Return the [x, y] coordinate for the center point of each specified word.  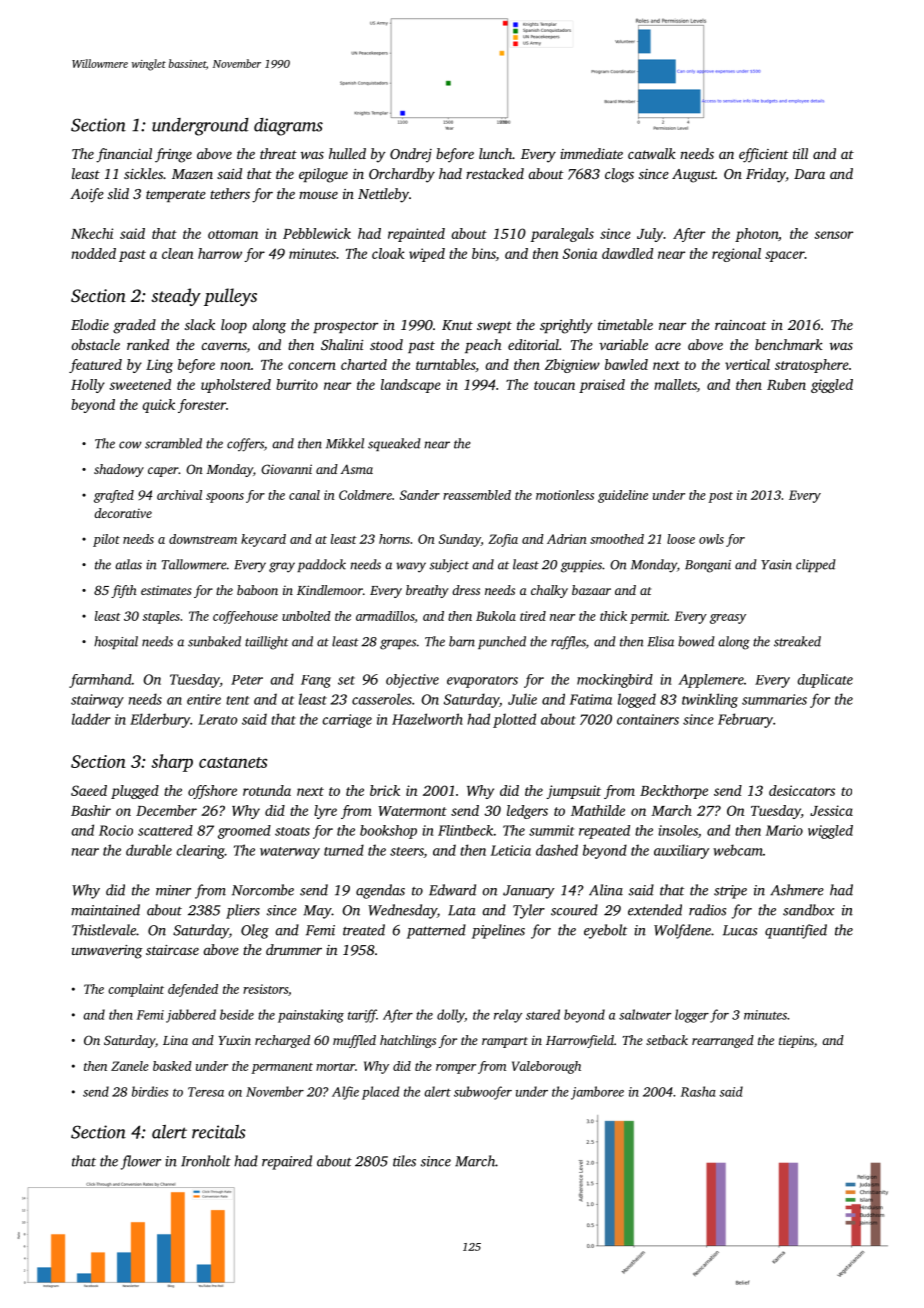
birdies [150, 1091]
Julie [522, 699]
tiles [404, 1161]
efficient [764, 155]
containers [648, 719]
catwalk [652, 153]
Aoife [87, 195]
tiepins [796, 1041]
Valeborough [546, 1067]
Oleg [255, 931]
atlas [128, 564]
